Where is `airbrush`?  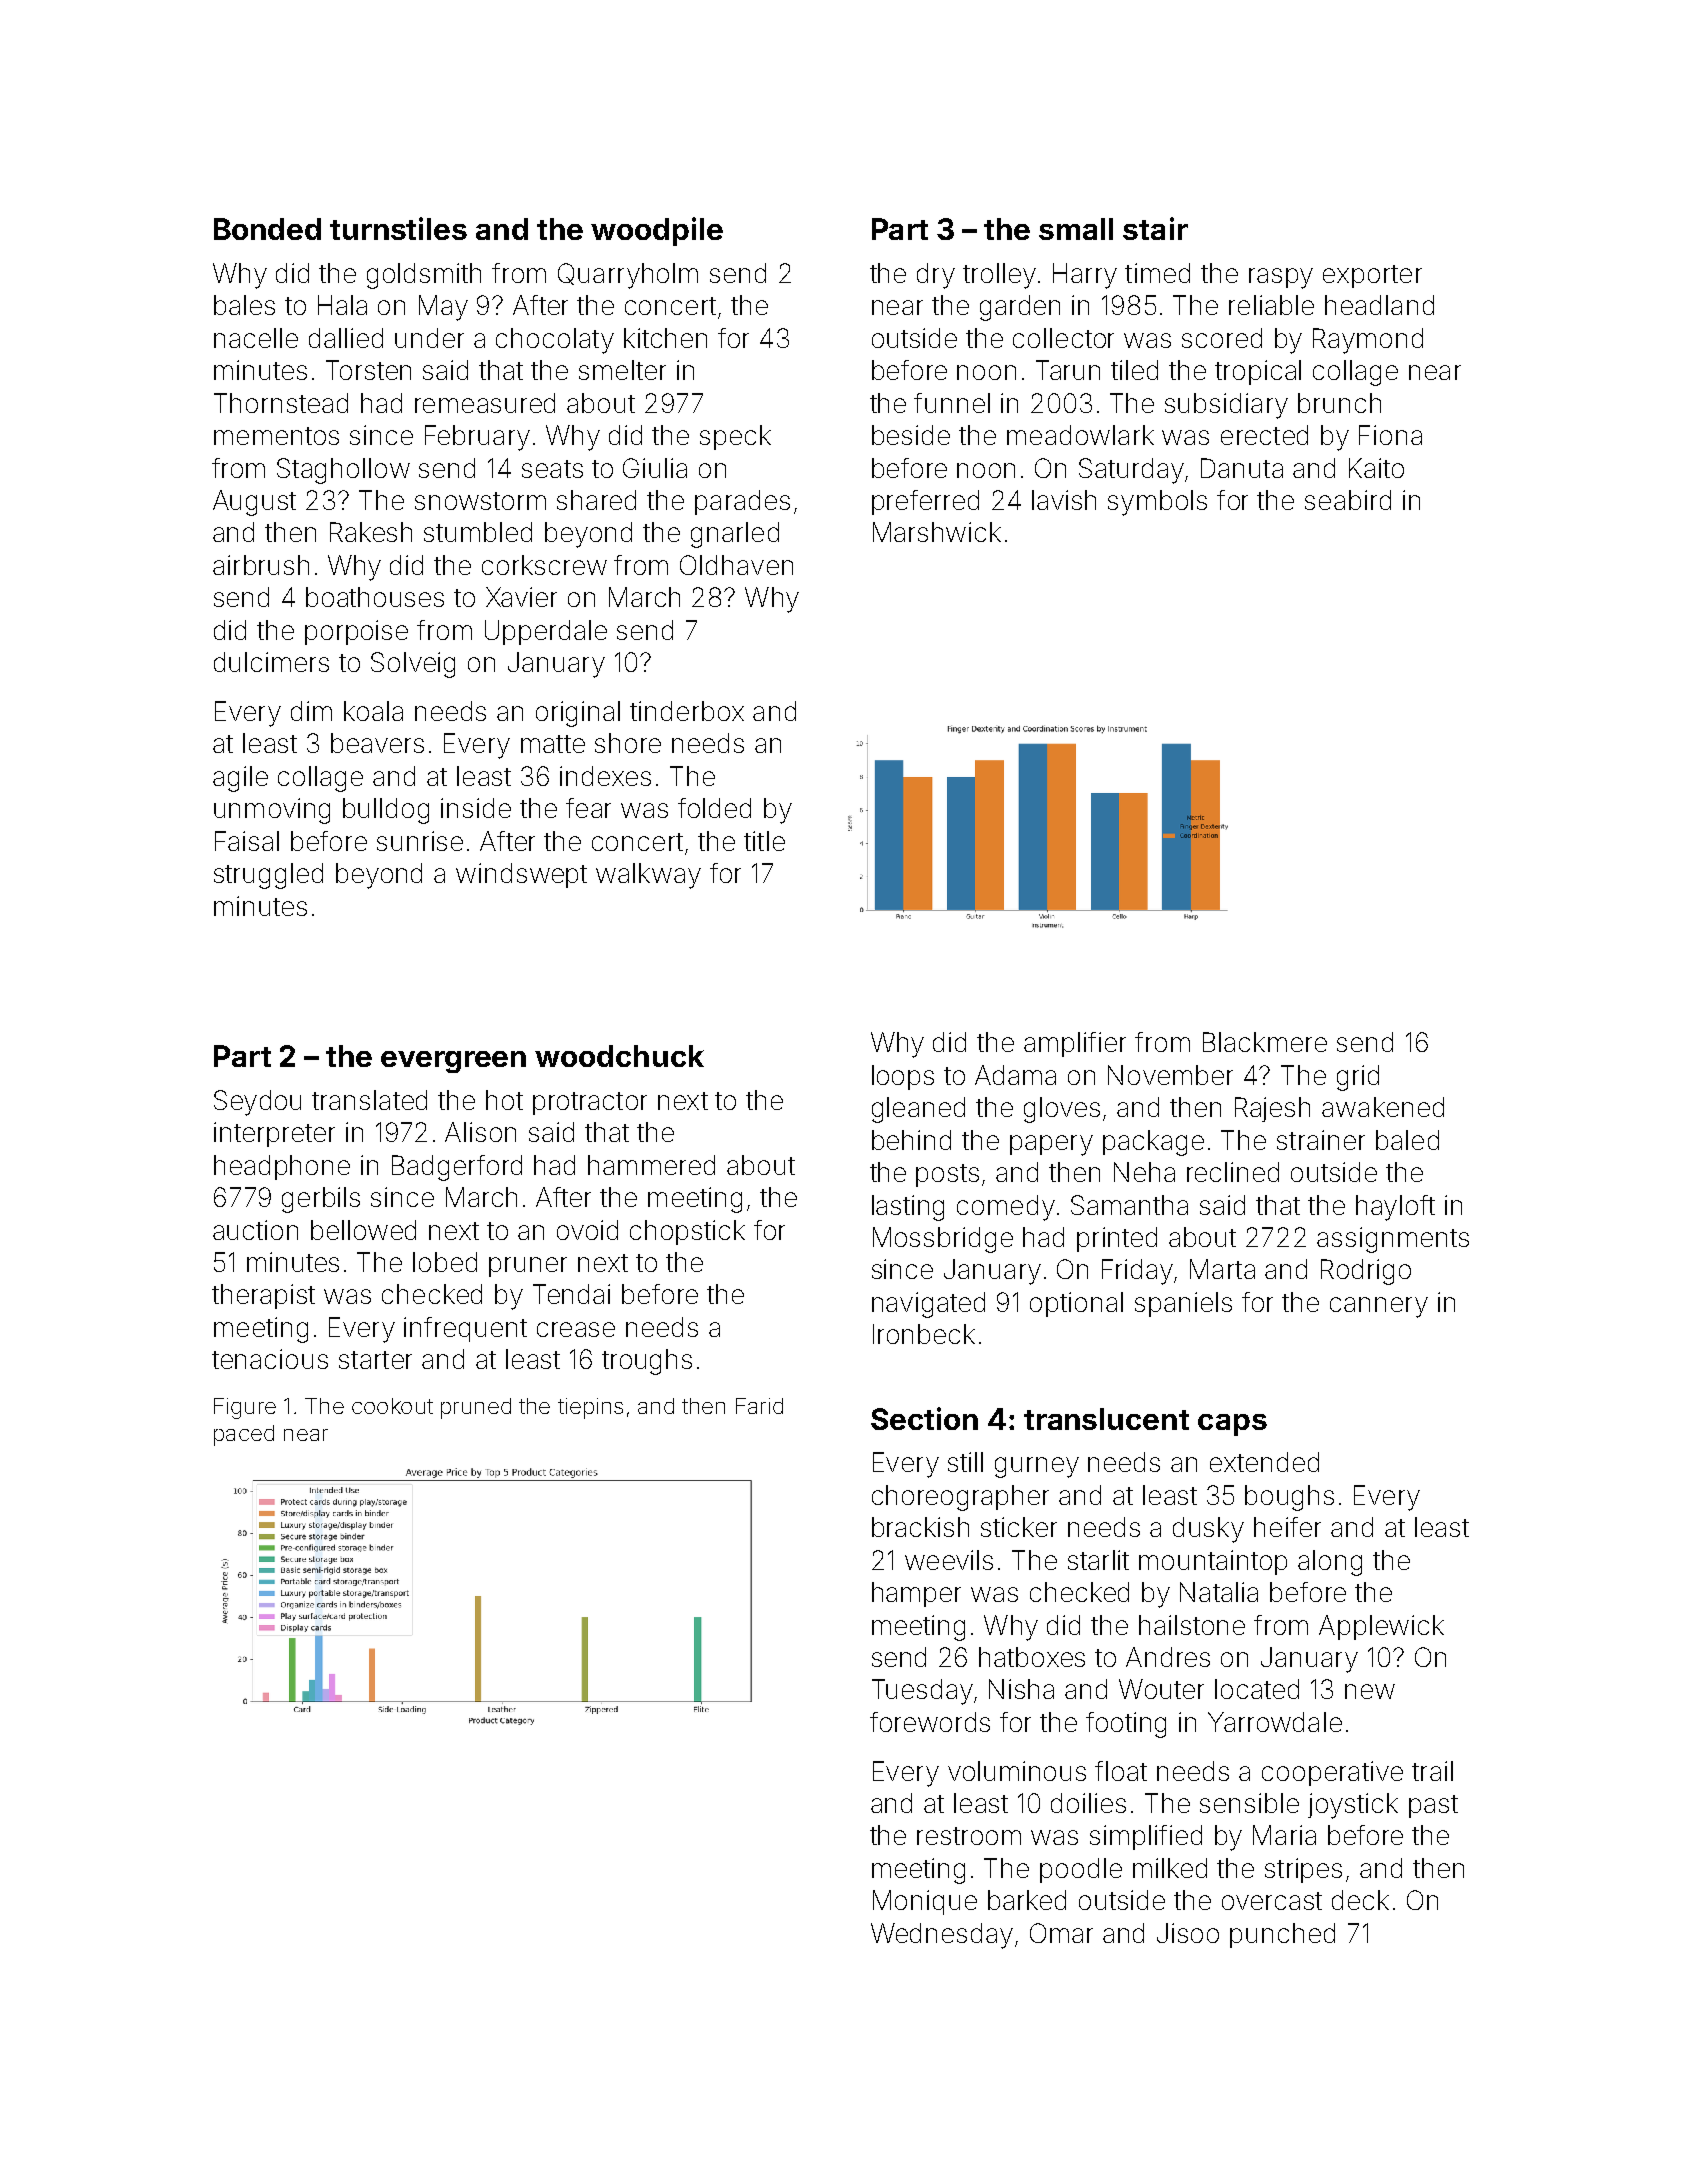
airbrush is located at coordinates (261, 565).
